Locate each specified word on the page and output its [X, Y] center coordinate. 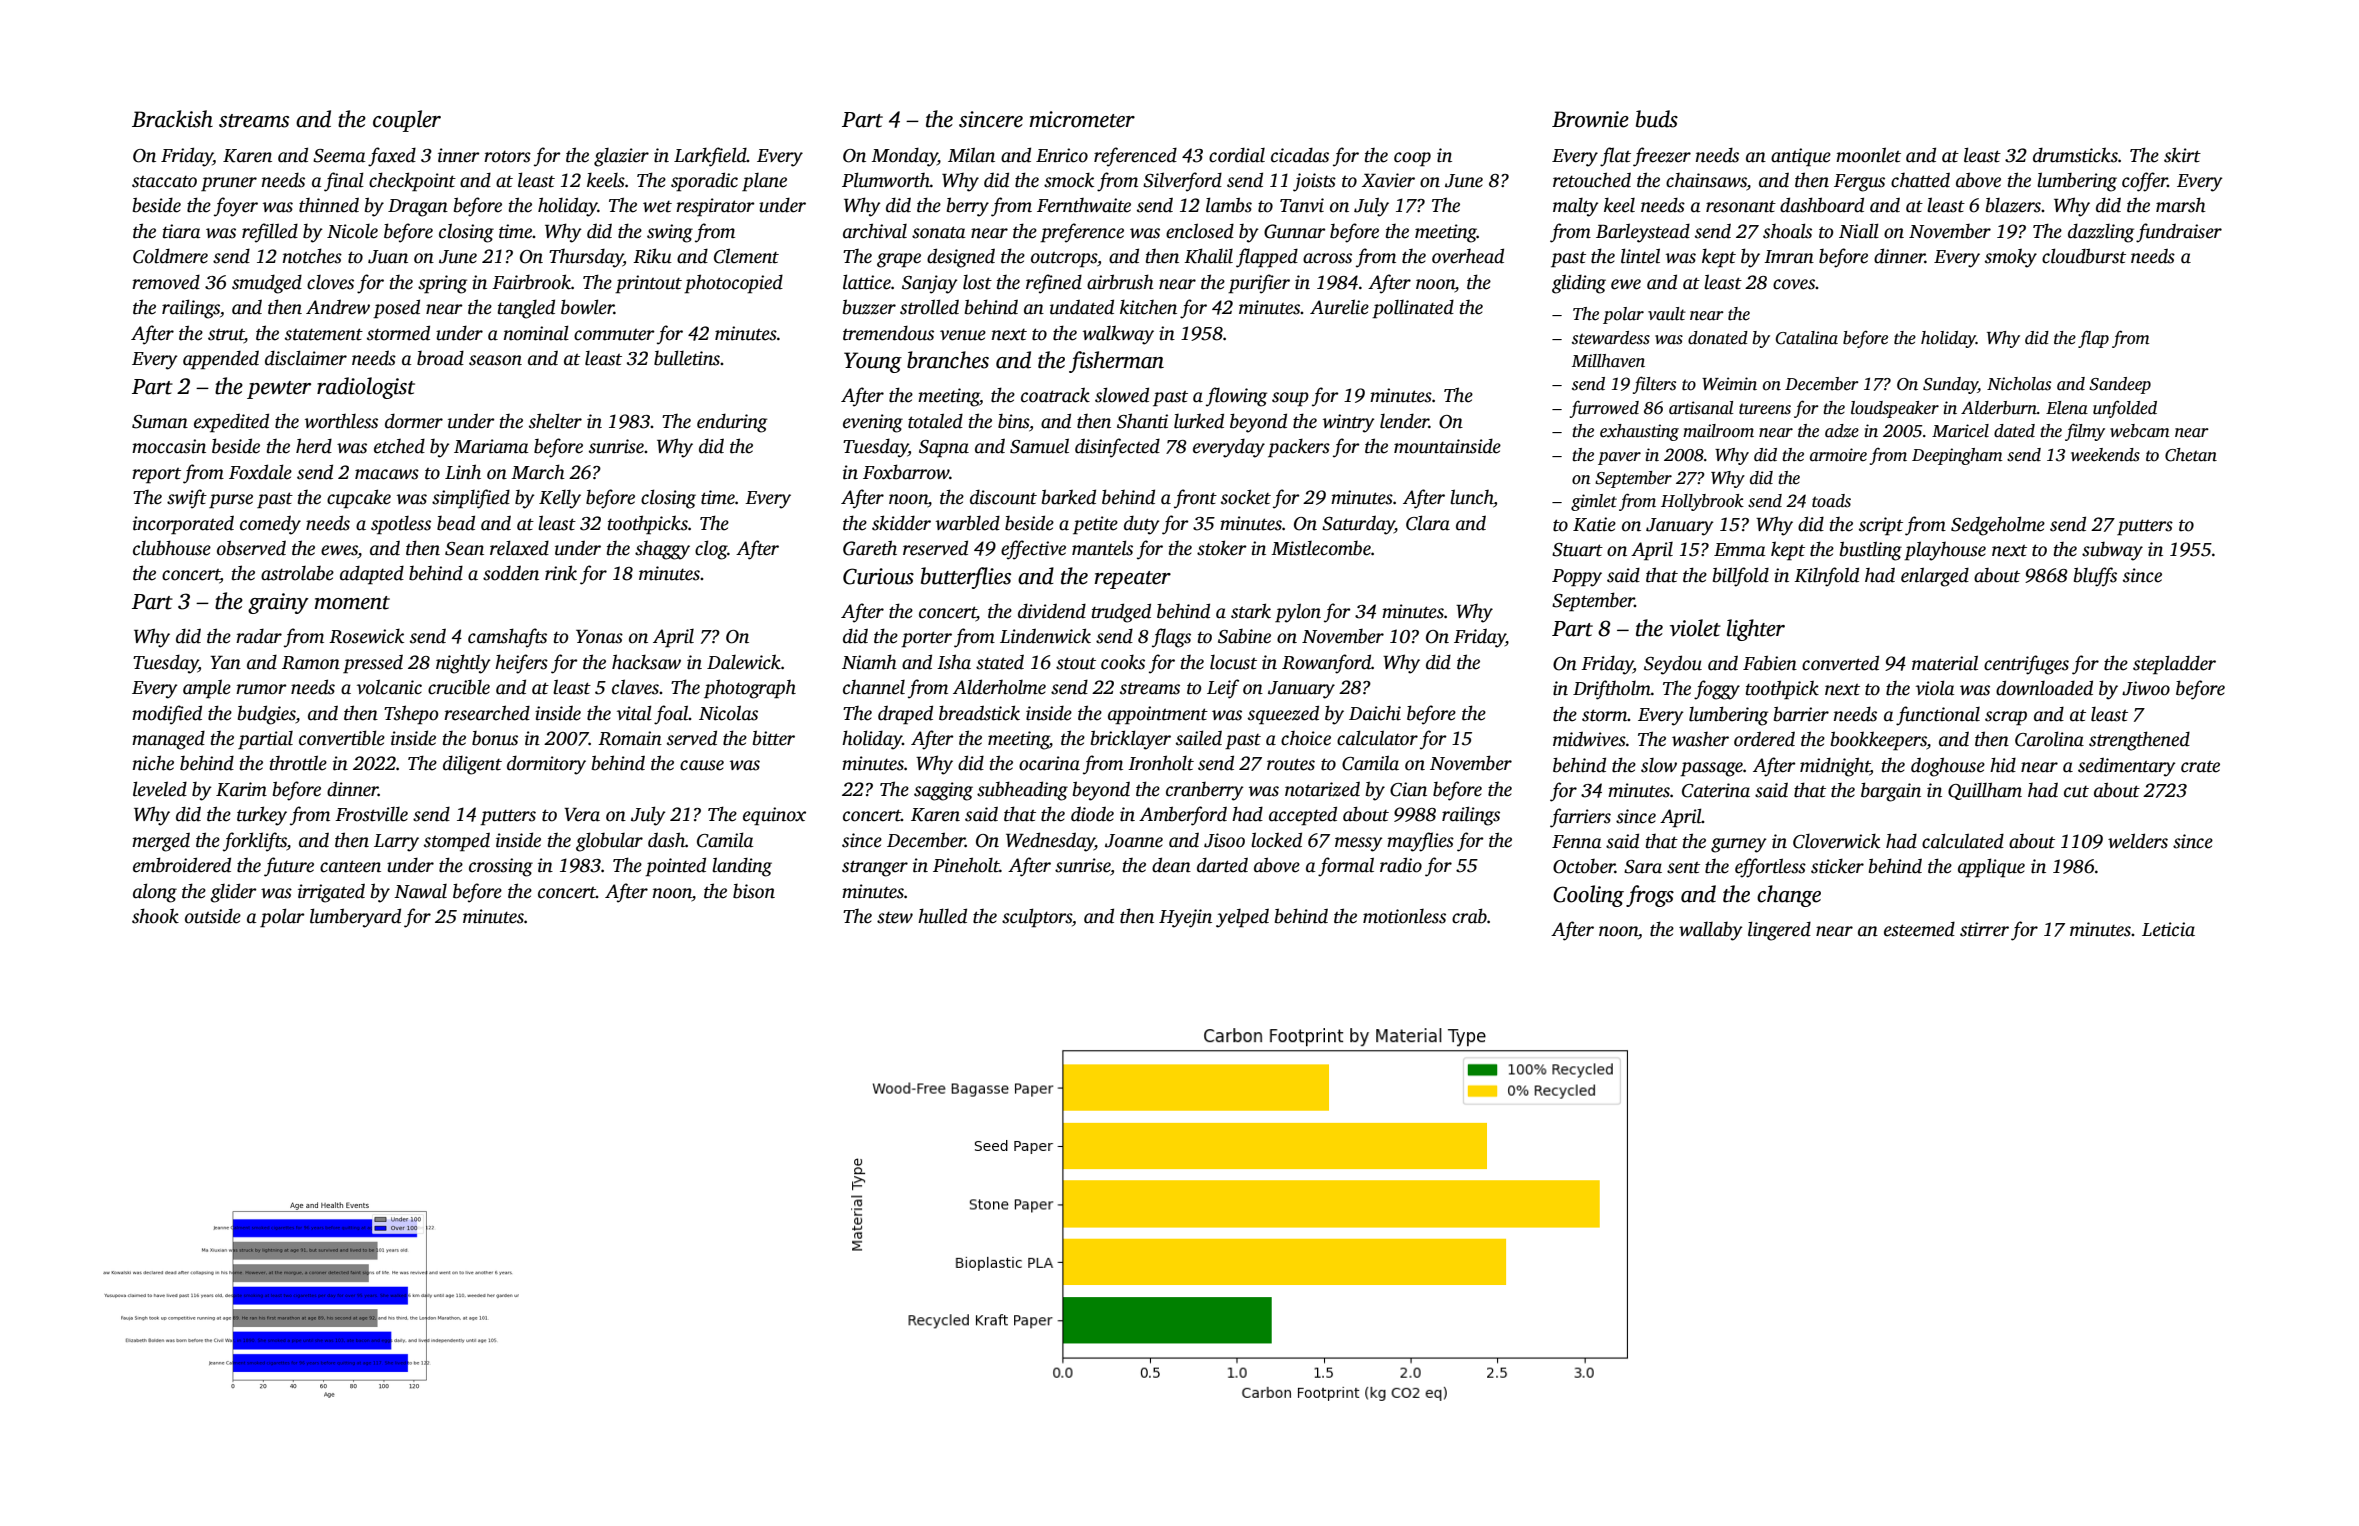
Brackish [172, 119]
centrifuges [2026, 665]
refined [1054, 284]
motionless [1404, 916]
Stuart [1577, 550]
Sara [1643, 867]
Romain [630, 738]
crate [2200, 767]
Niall [1859, 231]
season [495, 360]
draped [905, 715]
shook [155, 916]
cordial [1237, 155]
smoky [2011, 258]
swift [187, 499]
